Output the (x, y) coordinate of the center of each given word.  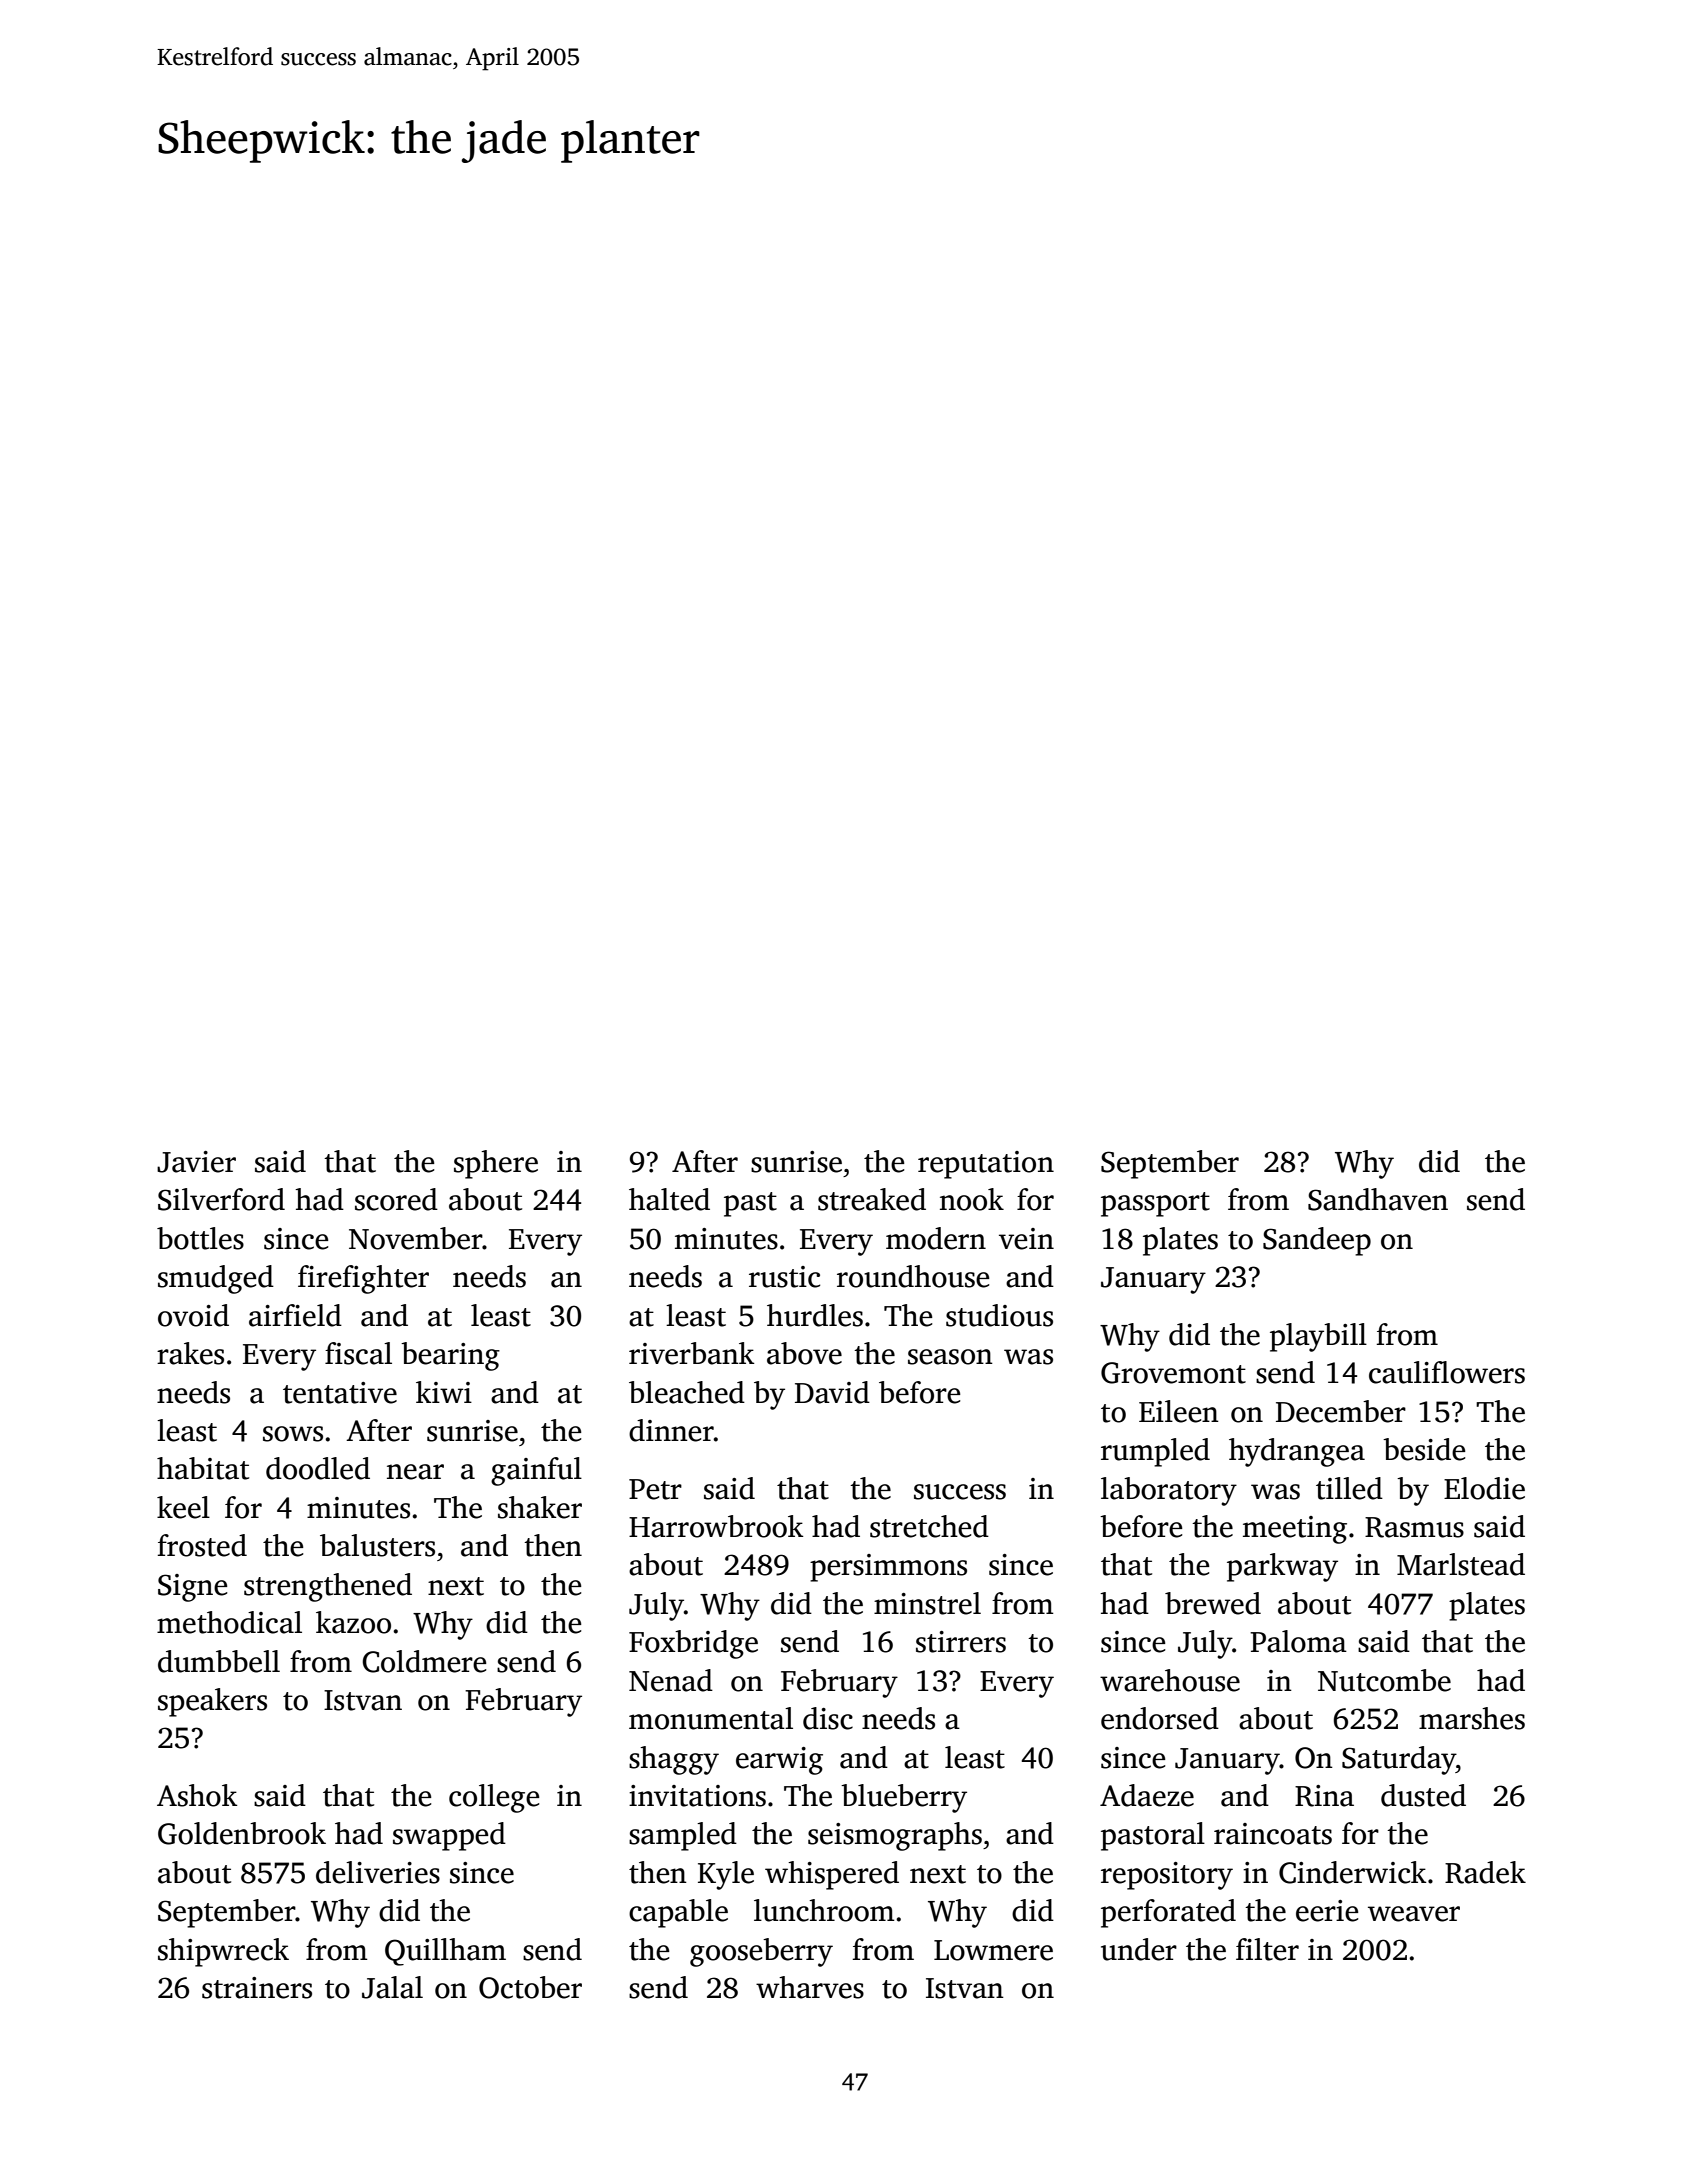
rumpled (1155, 1452)
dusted (1423, 1795)
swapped (449, 1836)
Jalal (392, 1987)
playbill (1318, 1337)
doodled (318, 1468)
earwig (779, 1761)
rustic (784, 1277)
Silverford (221, 1199)
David (832, 1392)
